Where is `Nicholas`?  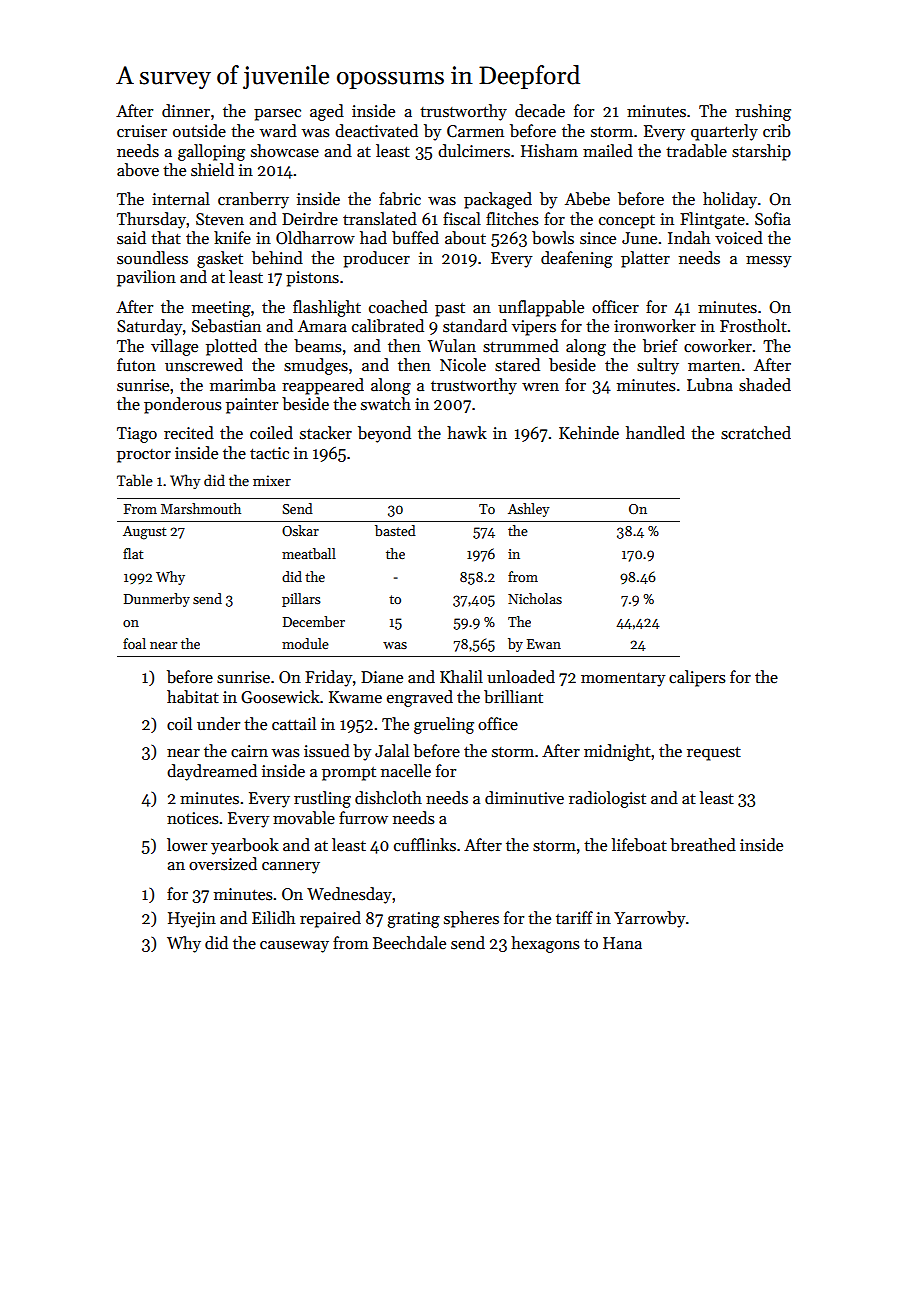
Nicholas is located at coordinates (535, 598).
